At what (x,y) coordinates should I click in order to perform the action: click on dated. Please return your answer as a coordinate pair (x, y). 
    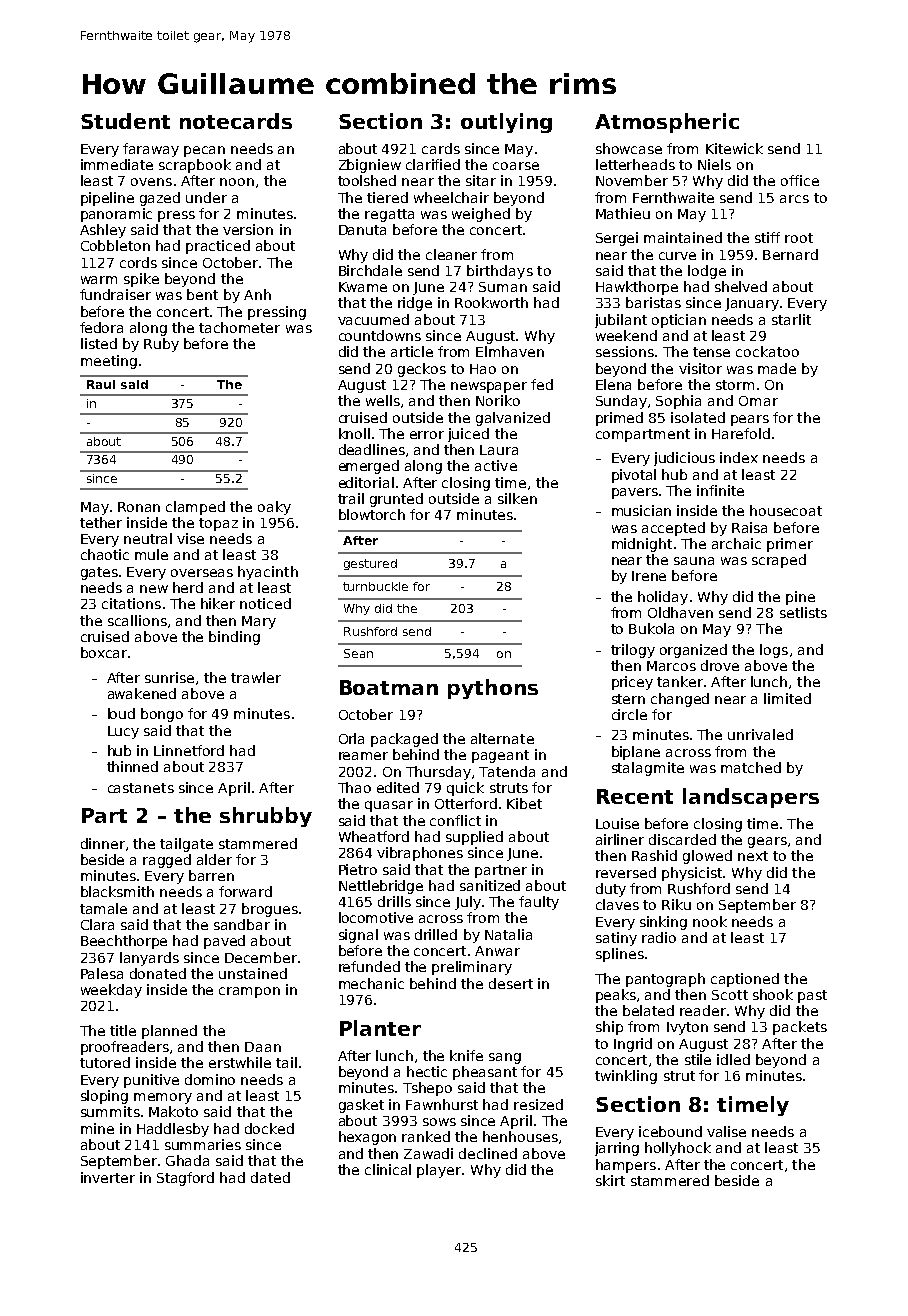
    Looking at the image, I should click on (270, 1177).
